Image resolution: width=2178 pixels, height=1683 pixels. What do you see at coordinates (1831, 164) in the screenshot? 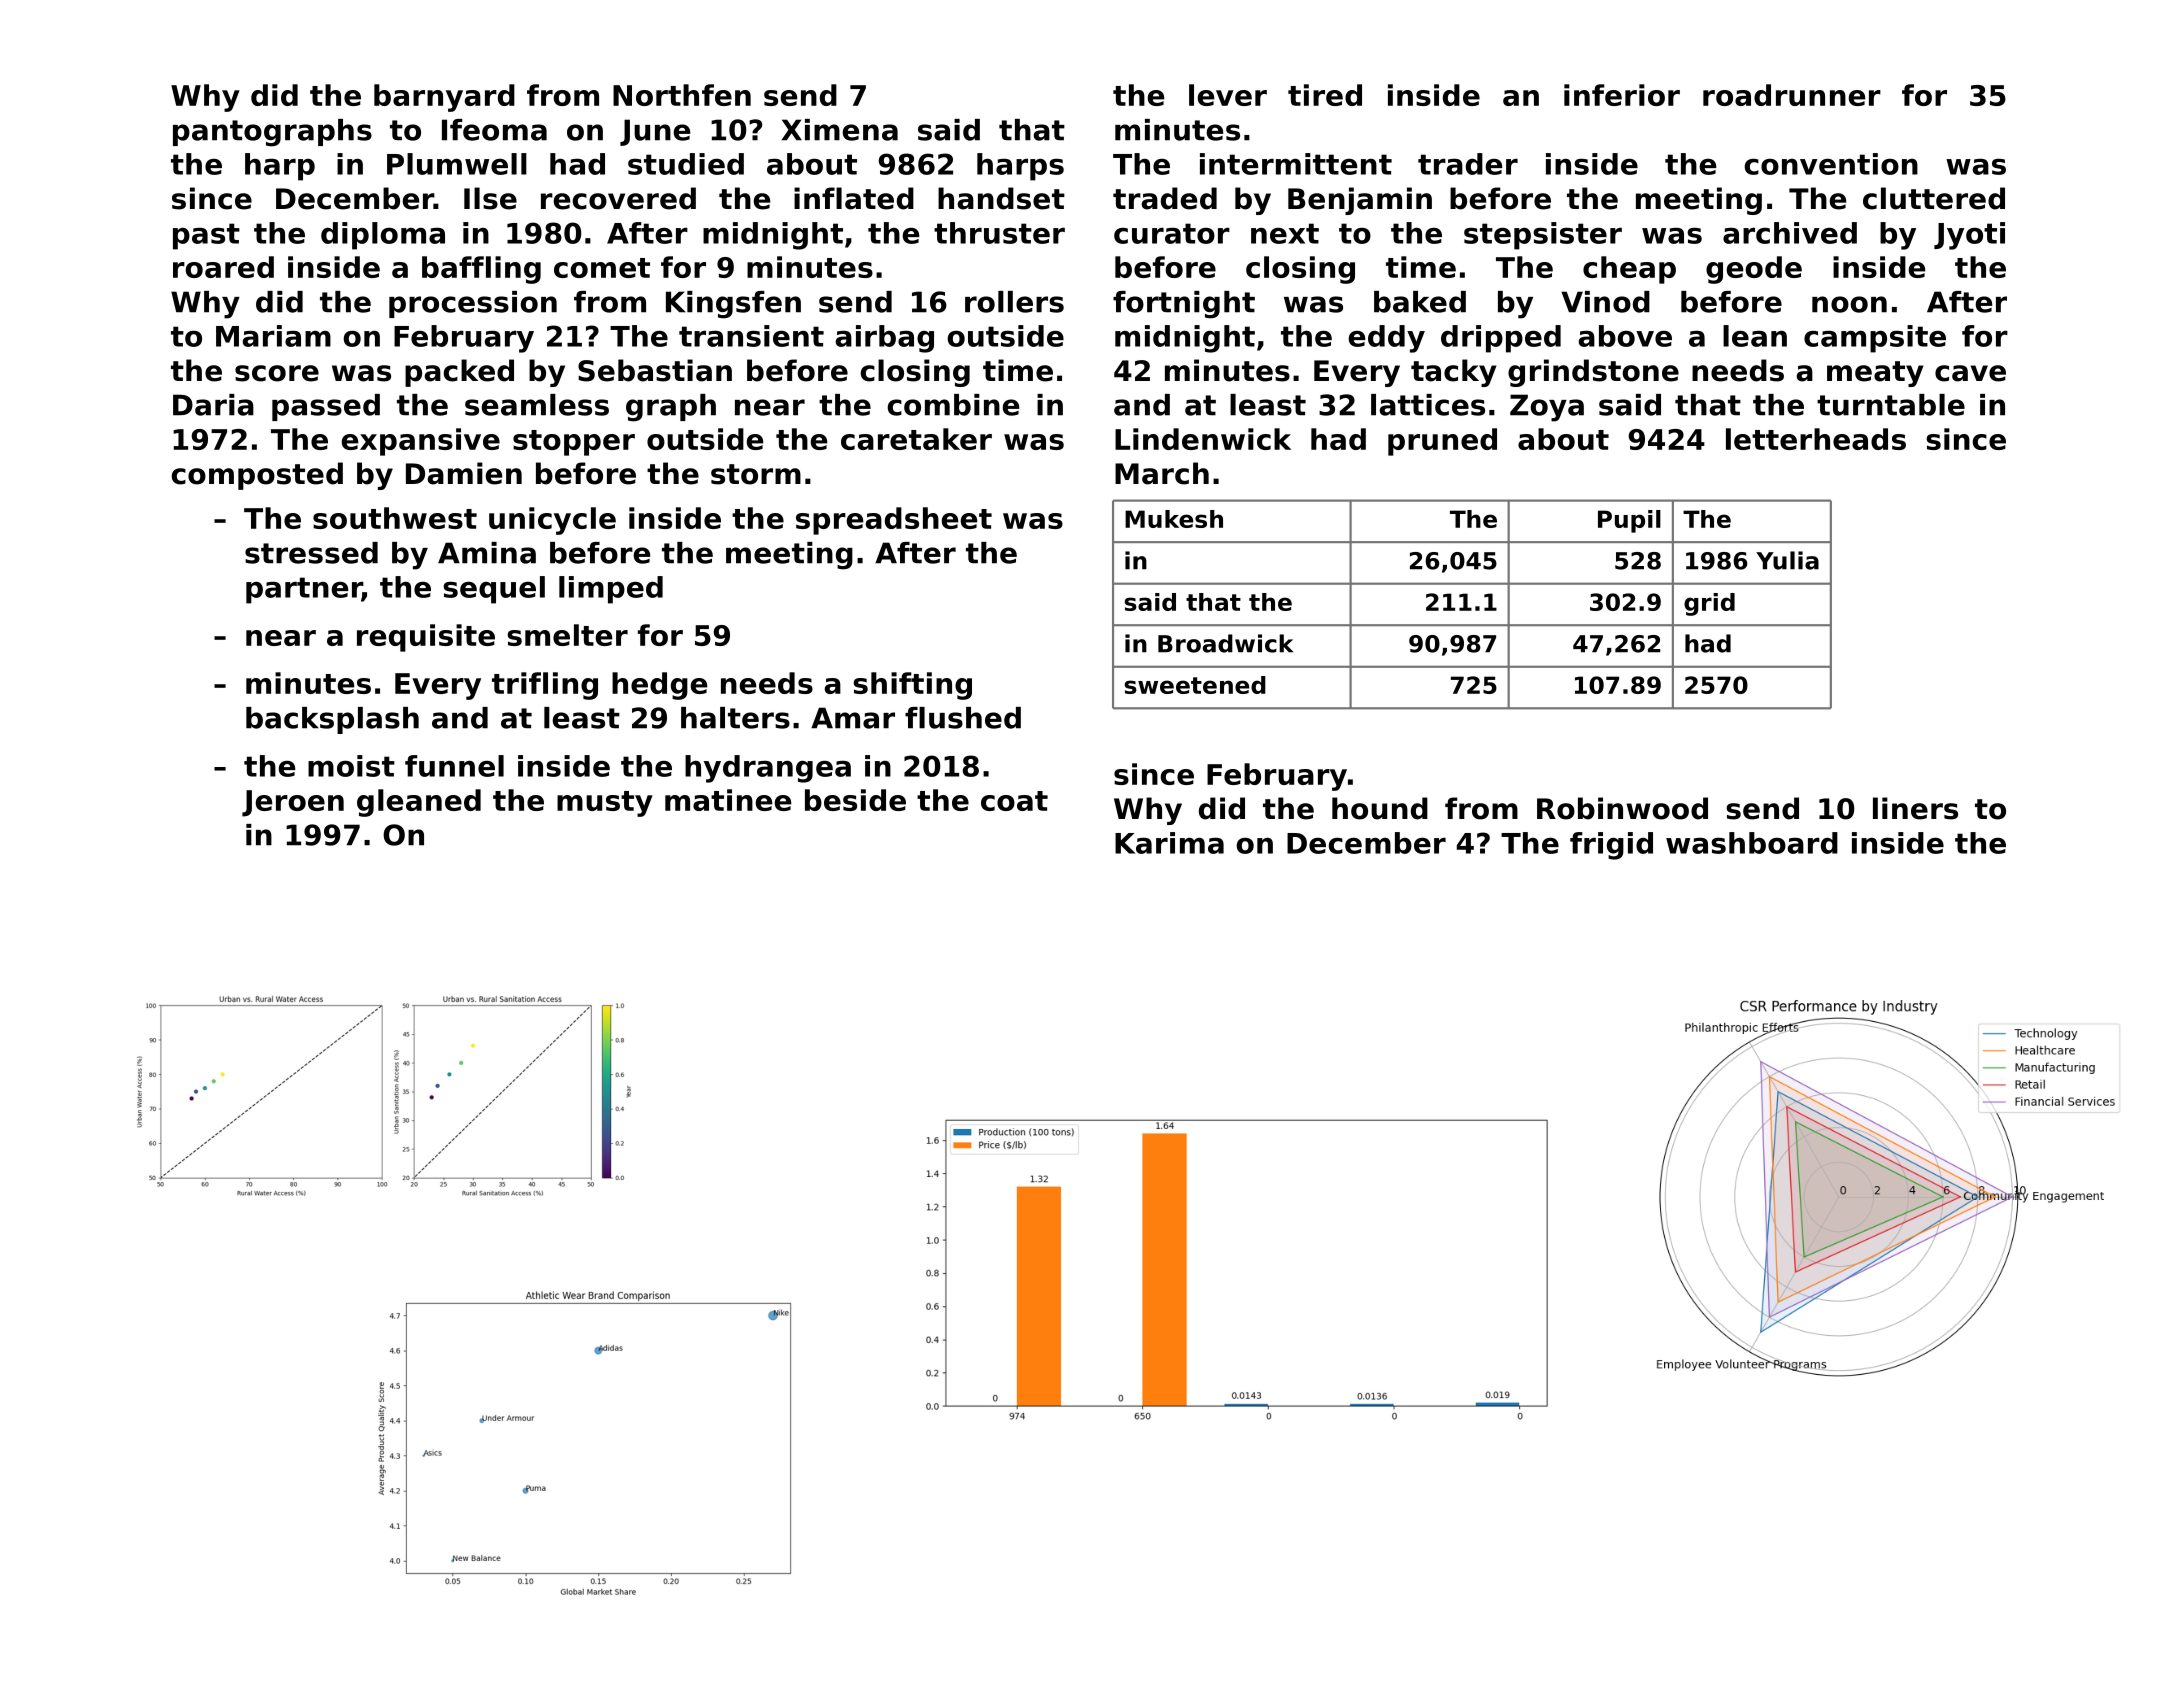
I see `convention` at bounding box center [1831, 164].
